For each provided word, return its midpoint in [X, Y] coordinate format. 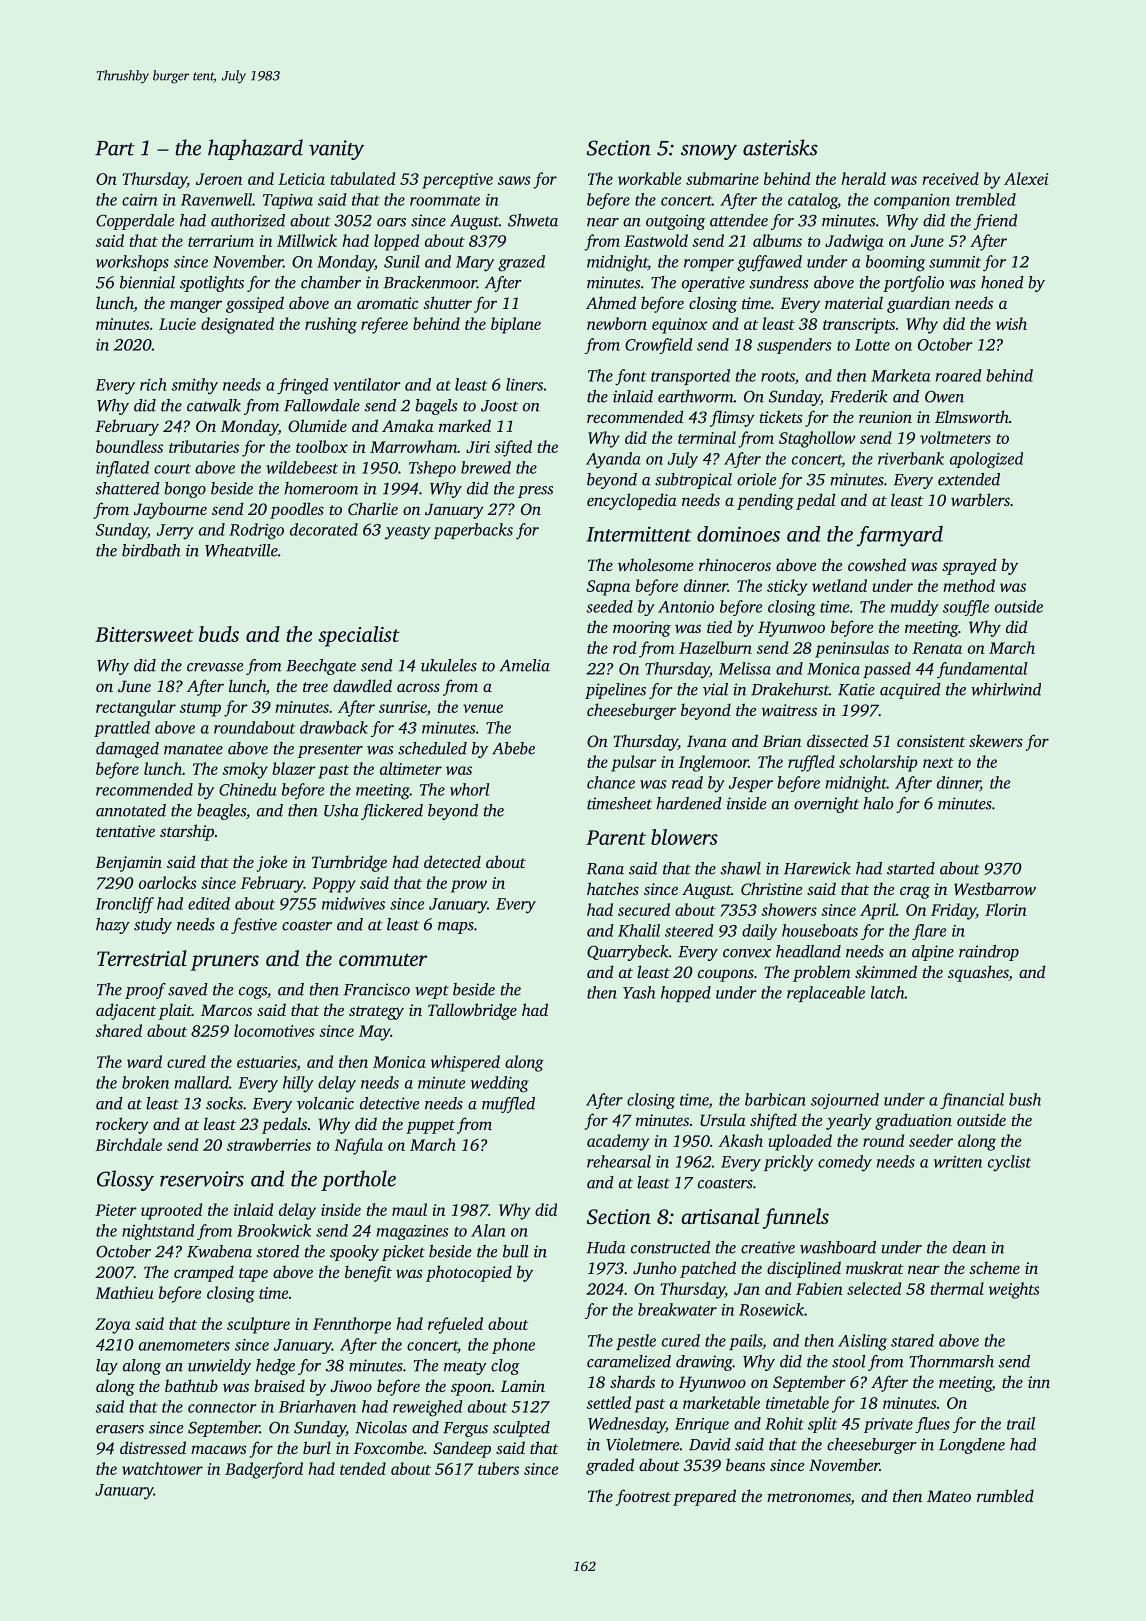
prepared [704, 1497]
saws [514, 180]
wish [1011, 323]
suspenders [794, 346]
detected [452, 861]
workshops [132, 263]
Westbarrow [995, 889]
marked [465, 425]
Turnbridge [349, 863]
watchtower [162, 1468]
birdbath [151, 550]
